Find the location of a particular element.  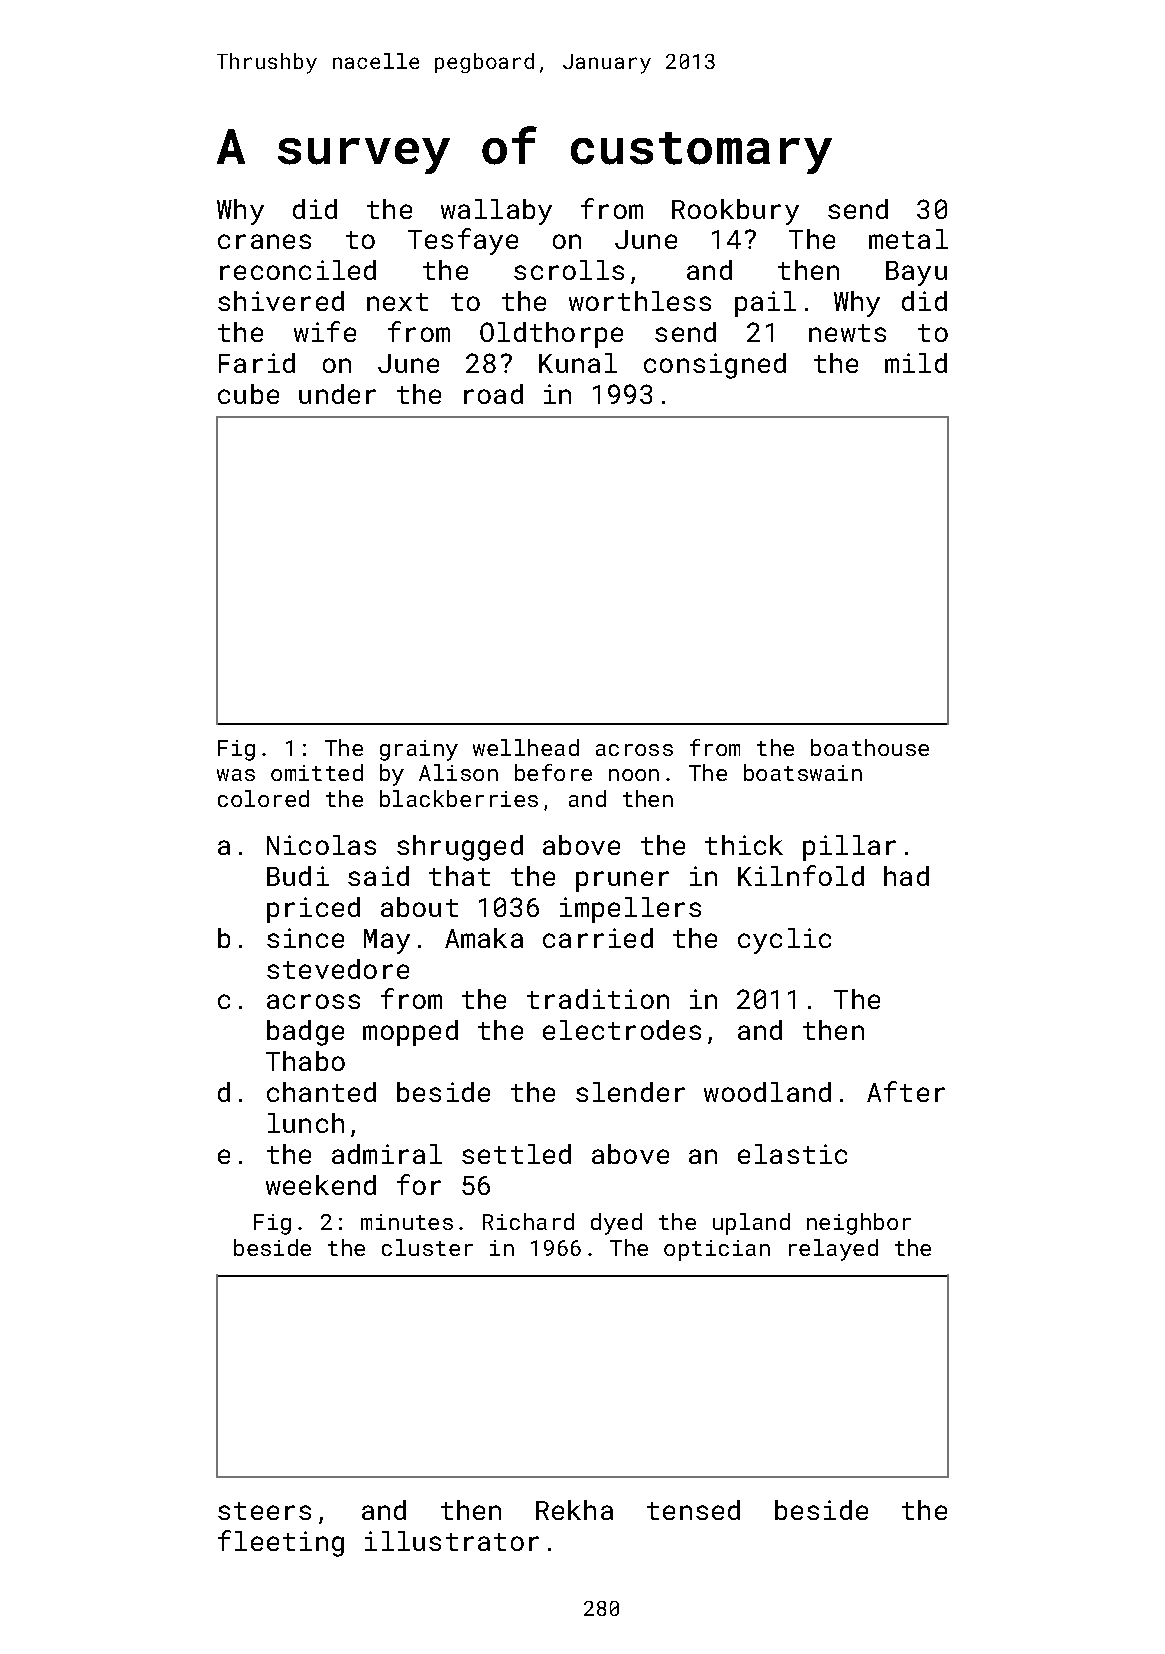

noon is located at coordinates (634, 775).
